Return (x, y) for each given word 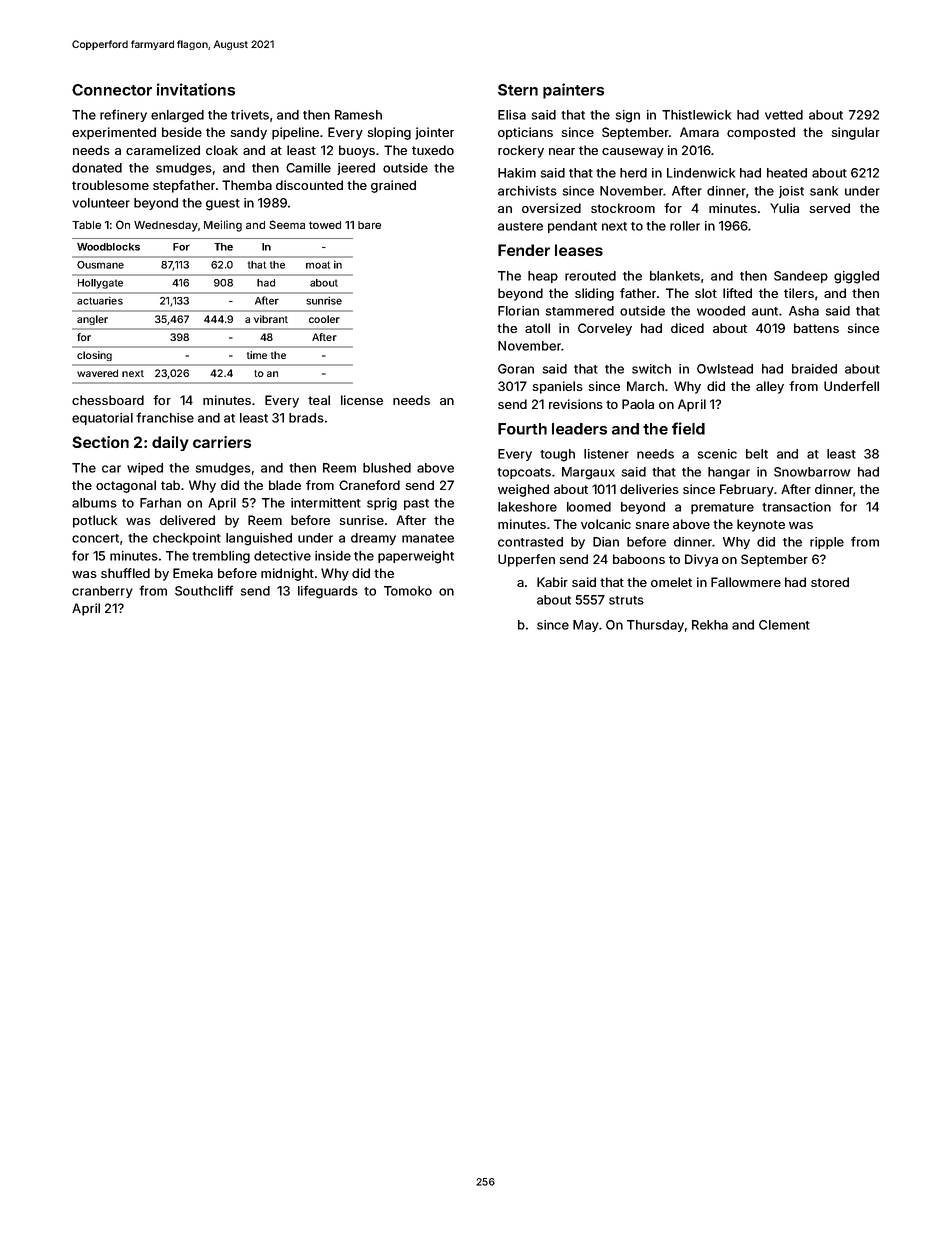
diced (687, 328)
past (416, 504)
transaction (796, 507)
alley (770, 387)
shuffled (125, 573)
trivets (250, 115)
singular (855, 133)
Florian (518, 311)
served (829, 208)
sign (628, 116)
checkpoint (187, 539)
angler (92, 320)
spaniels (557, 387)
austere (520, 226)
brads (306, 418)
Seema (287, 224)
